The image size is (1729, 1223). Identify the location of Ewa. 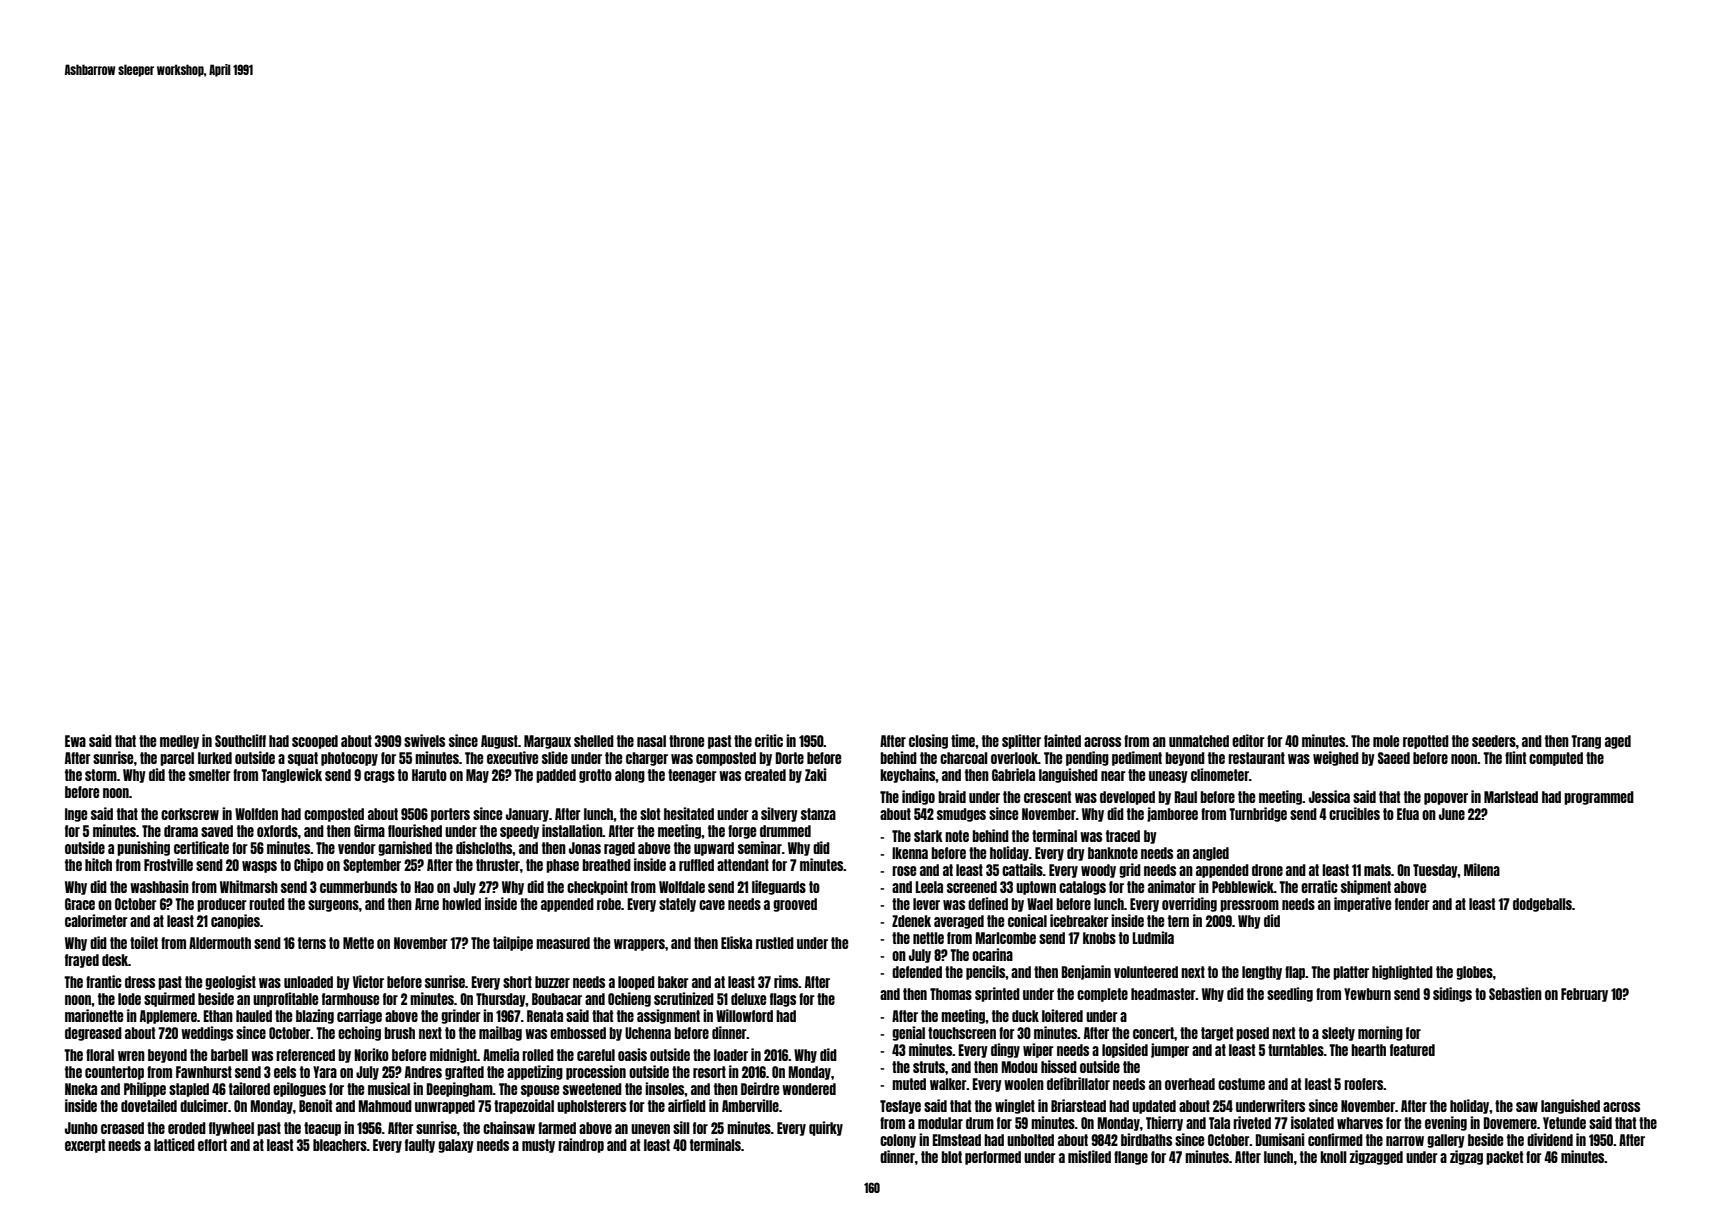
(75, 741).
